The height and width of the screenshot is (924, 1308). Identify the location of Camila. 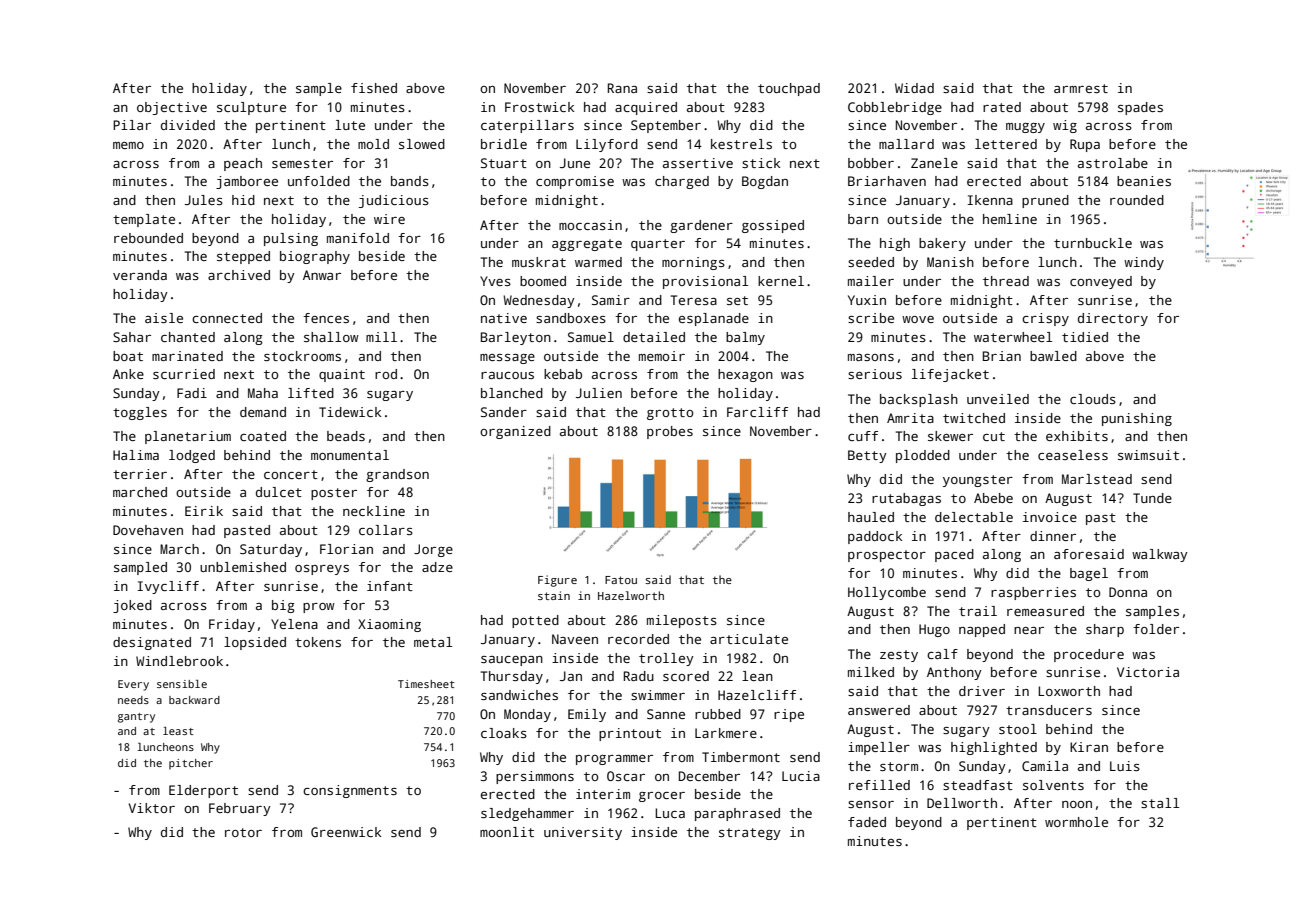
(1045, 766).
